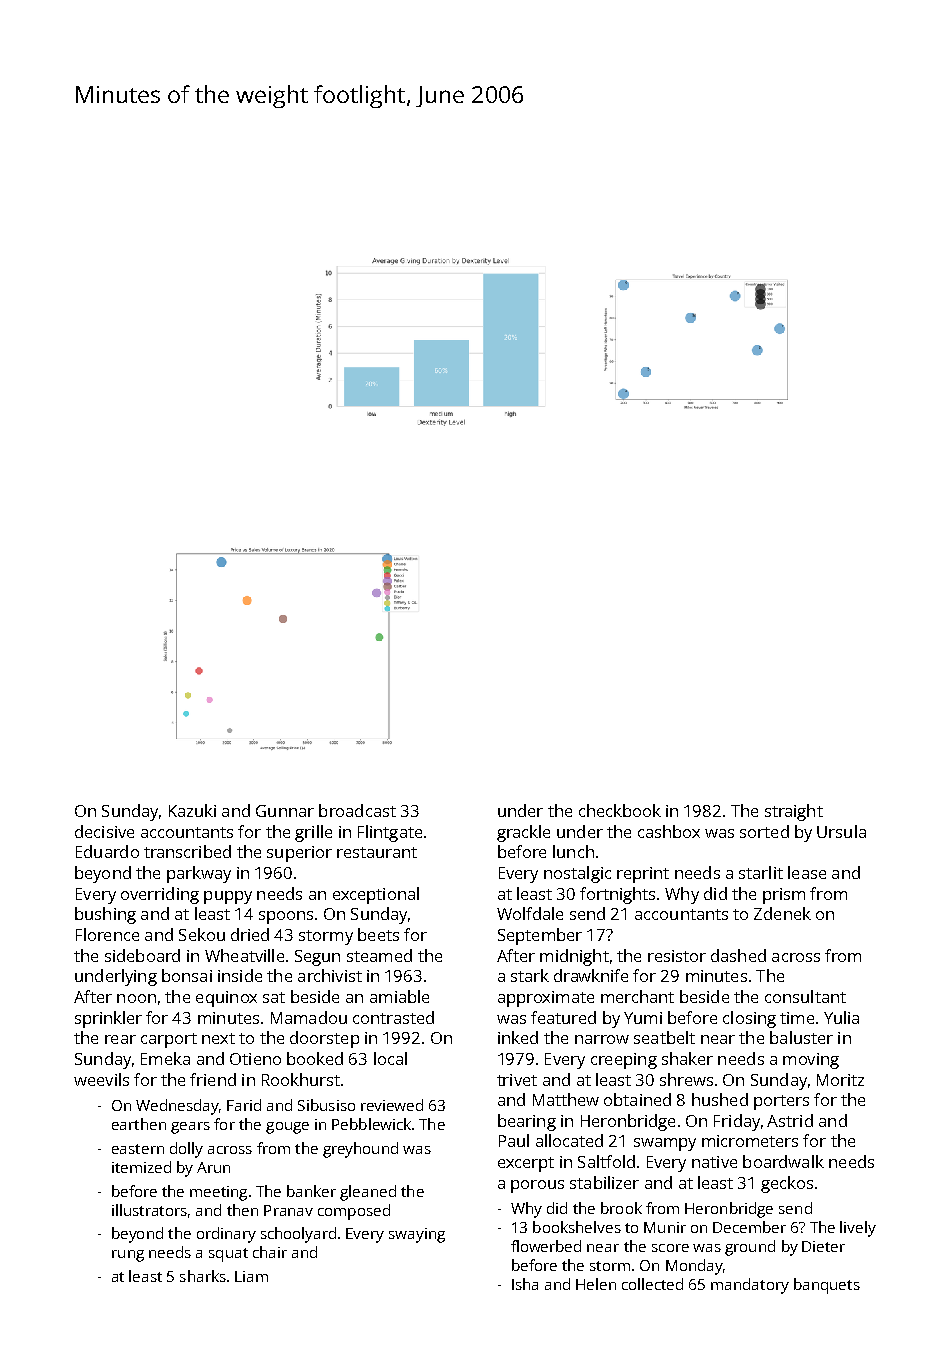 This screenshot has width=950, height=1349. Describe the element at coordinates (617, 895) in the screenshot. I see `fortnights` at that location.
